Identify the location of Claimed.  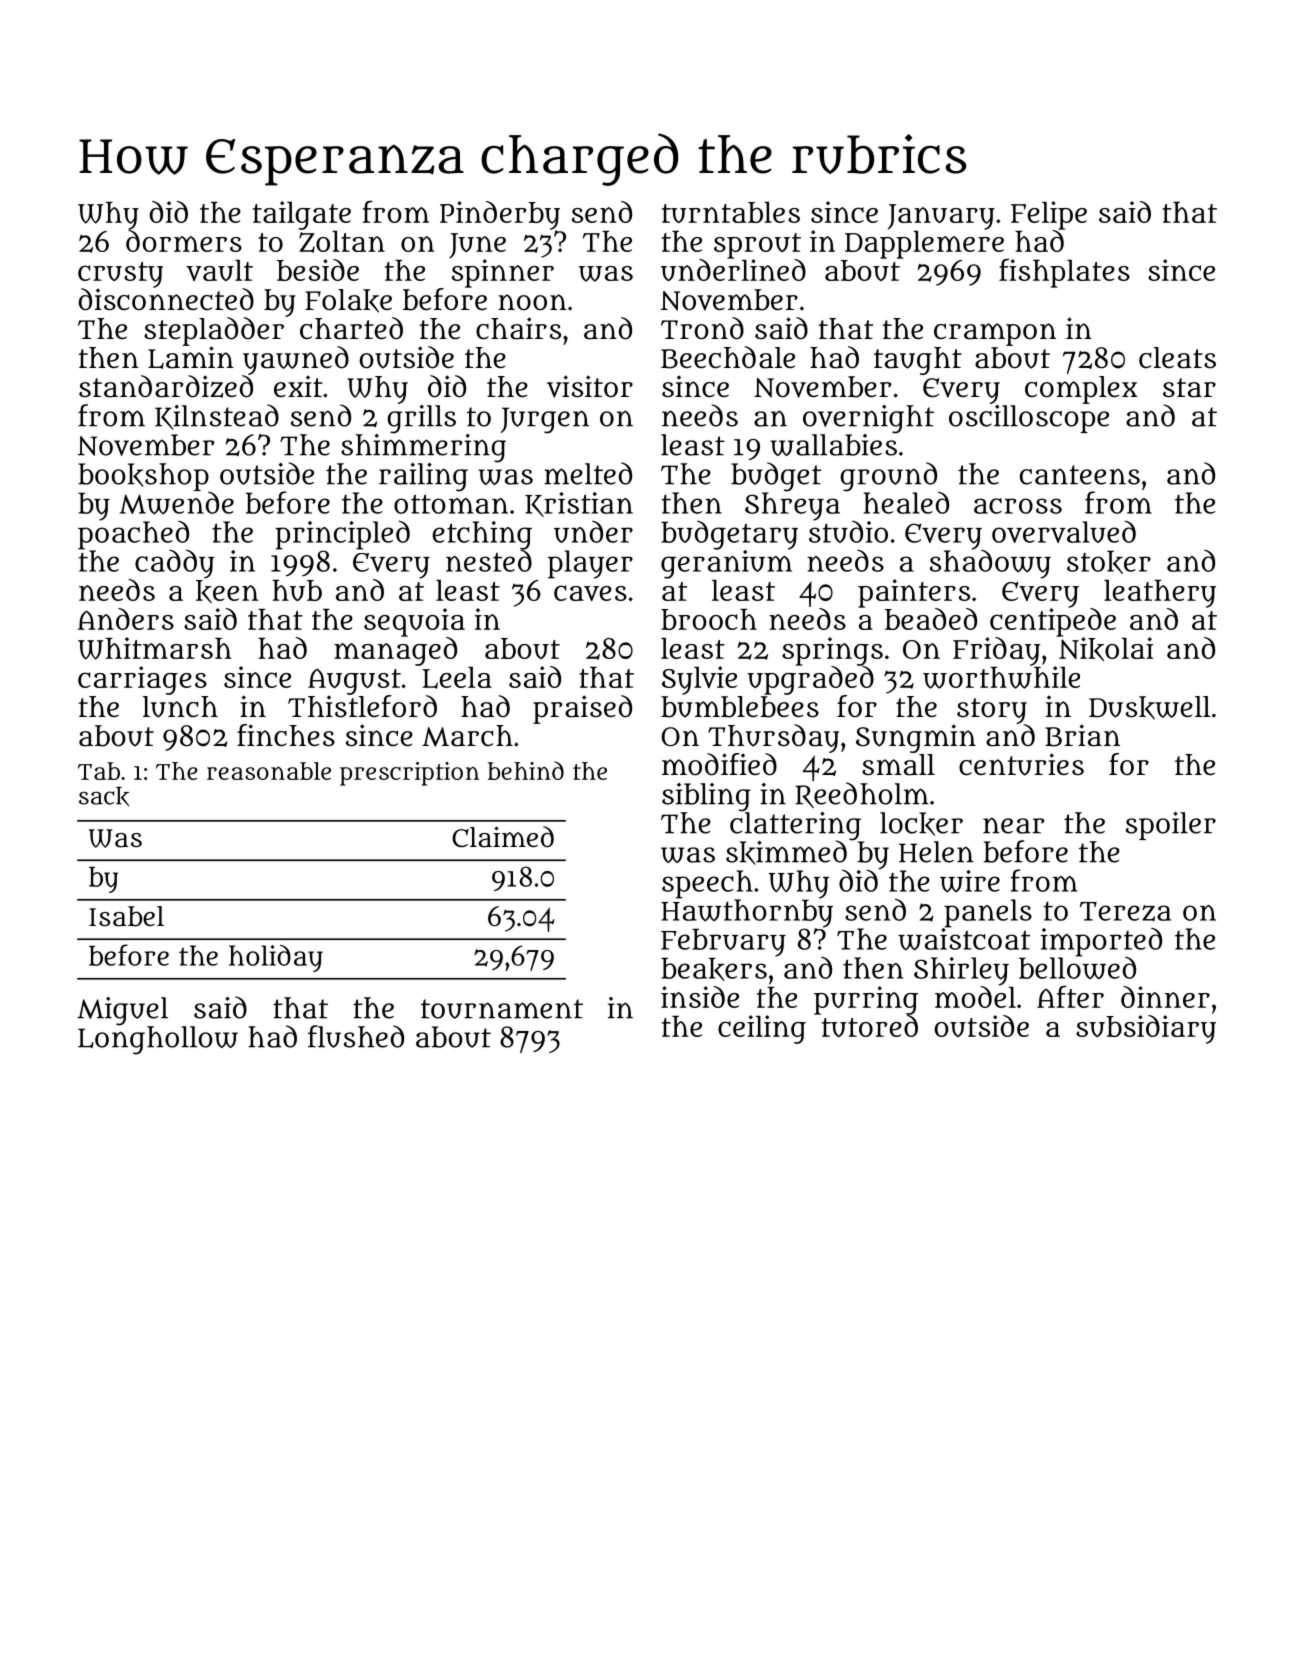
(503, 837).
